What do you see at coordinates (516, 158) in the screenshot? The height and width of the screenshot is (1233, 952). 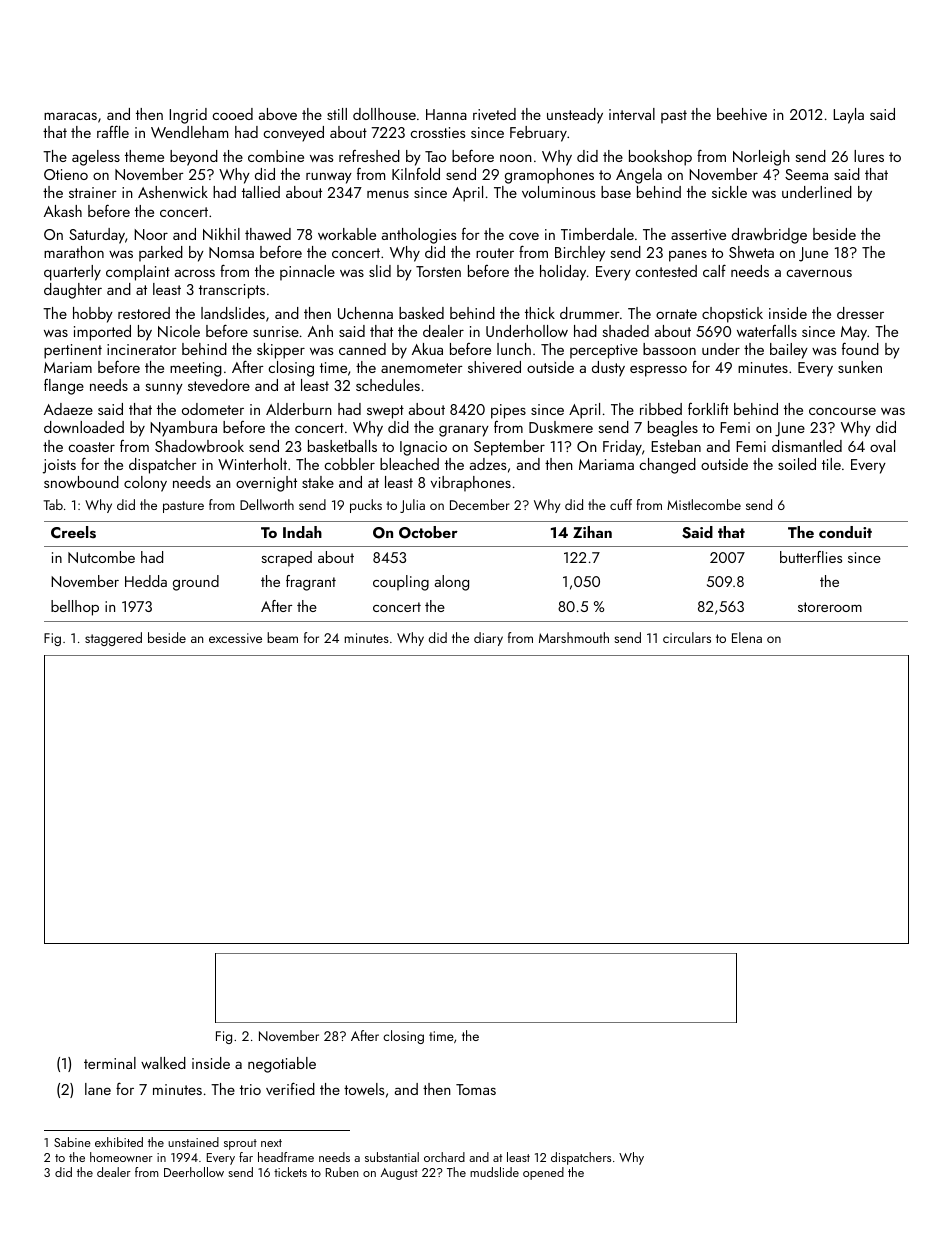 I see `noon` at bounding box center [516, 158].
